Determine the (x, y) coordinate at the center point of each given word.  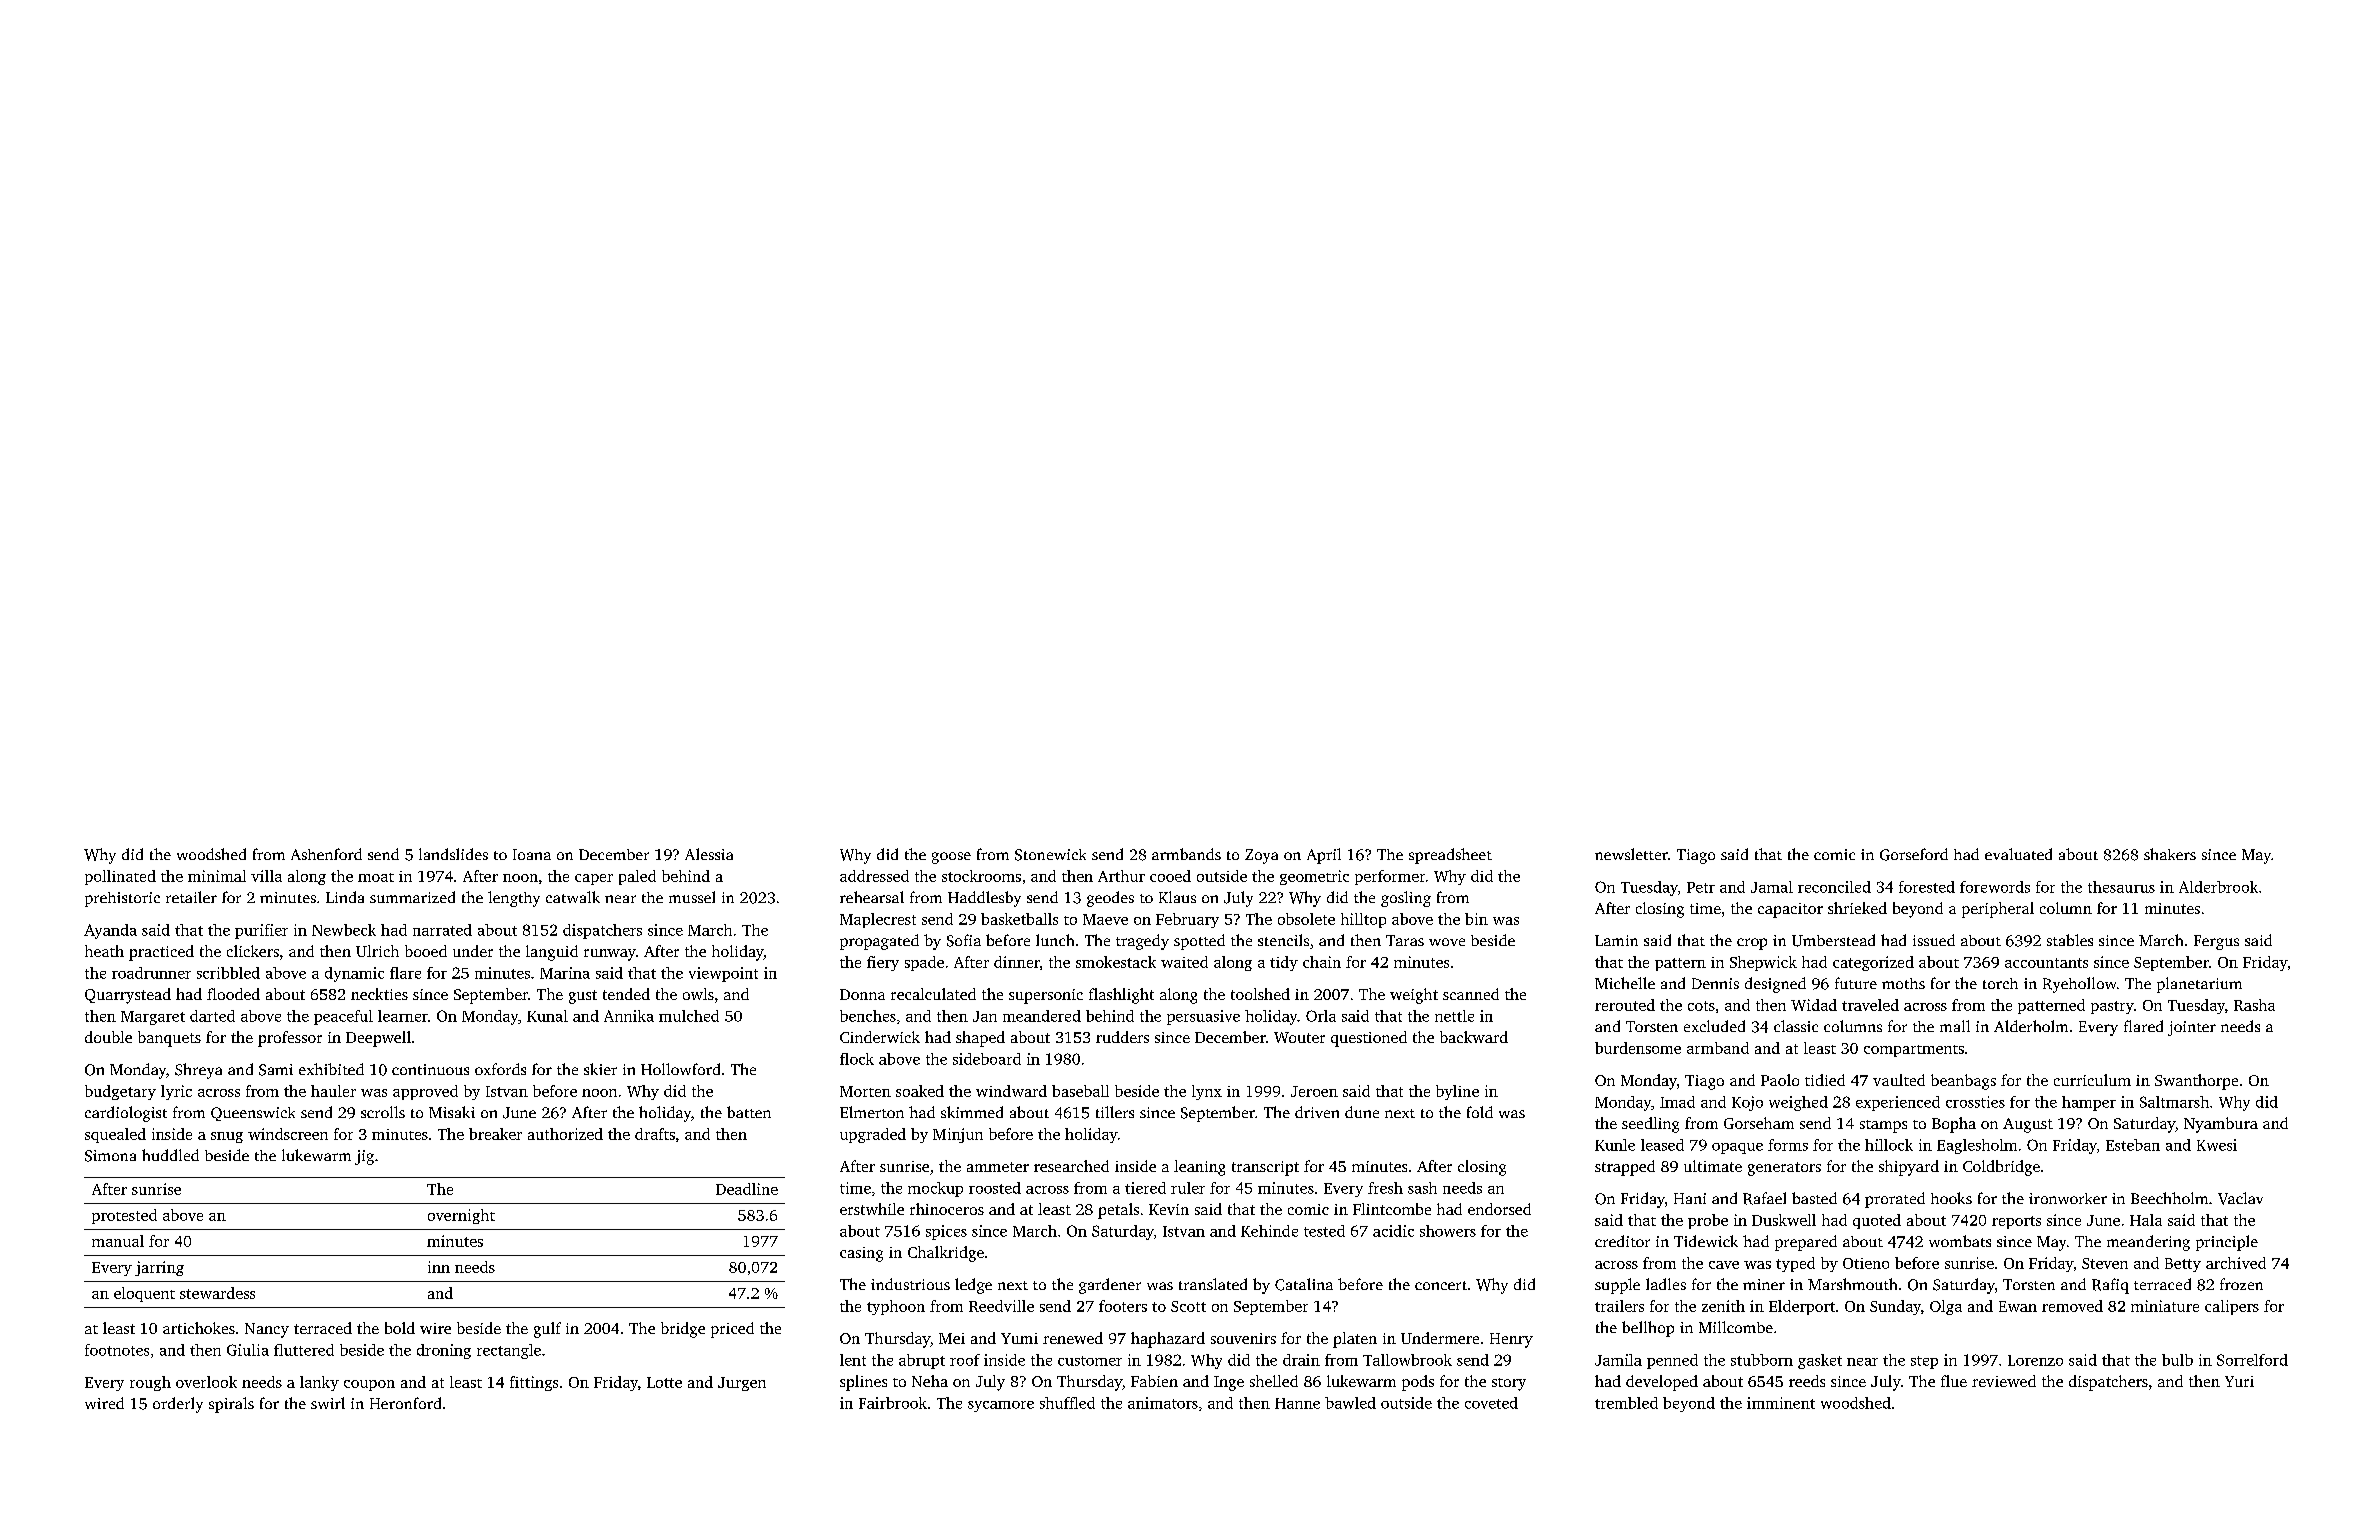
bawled (1350, 1403)
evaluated (2018, 854)
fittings (534, 1383)
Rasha (2254, 1005)
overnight (461, 1216)
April (1324, 856)
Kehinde (1269, 1231)
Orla (1321, 1016)
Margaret (153, 1018)
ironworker (2068, 1198)
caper (594, 879)
